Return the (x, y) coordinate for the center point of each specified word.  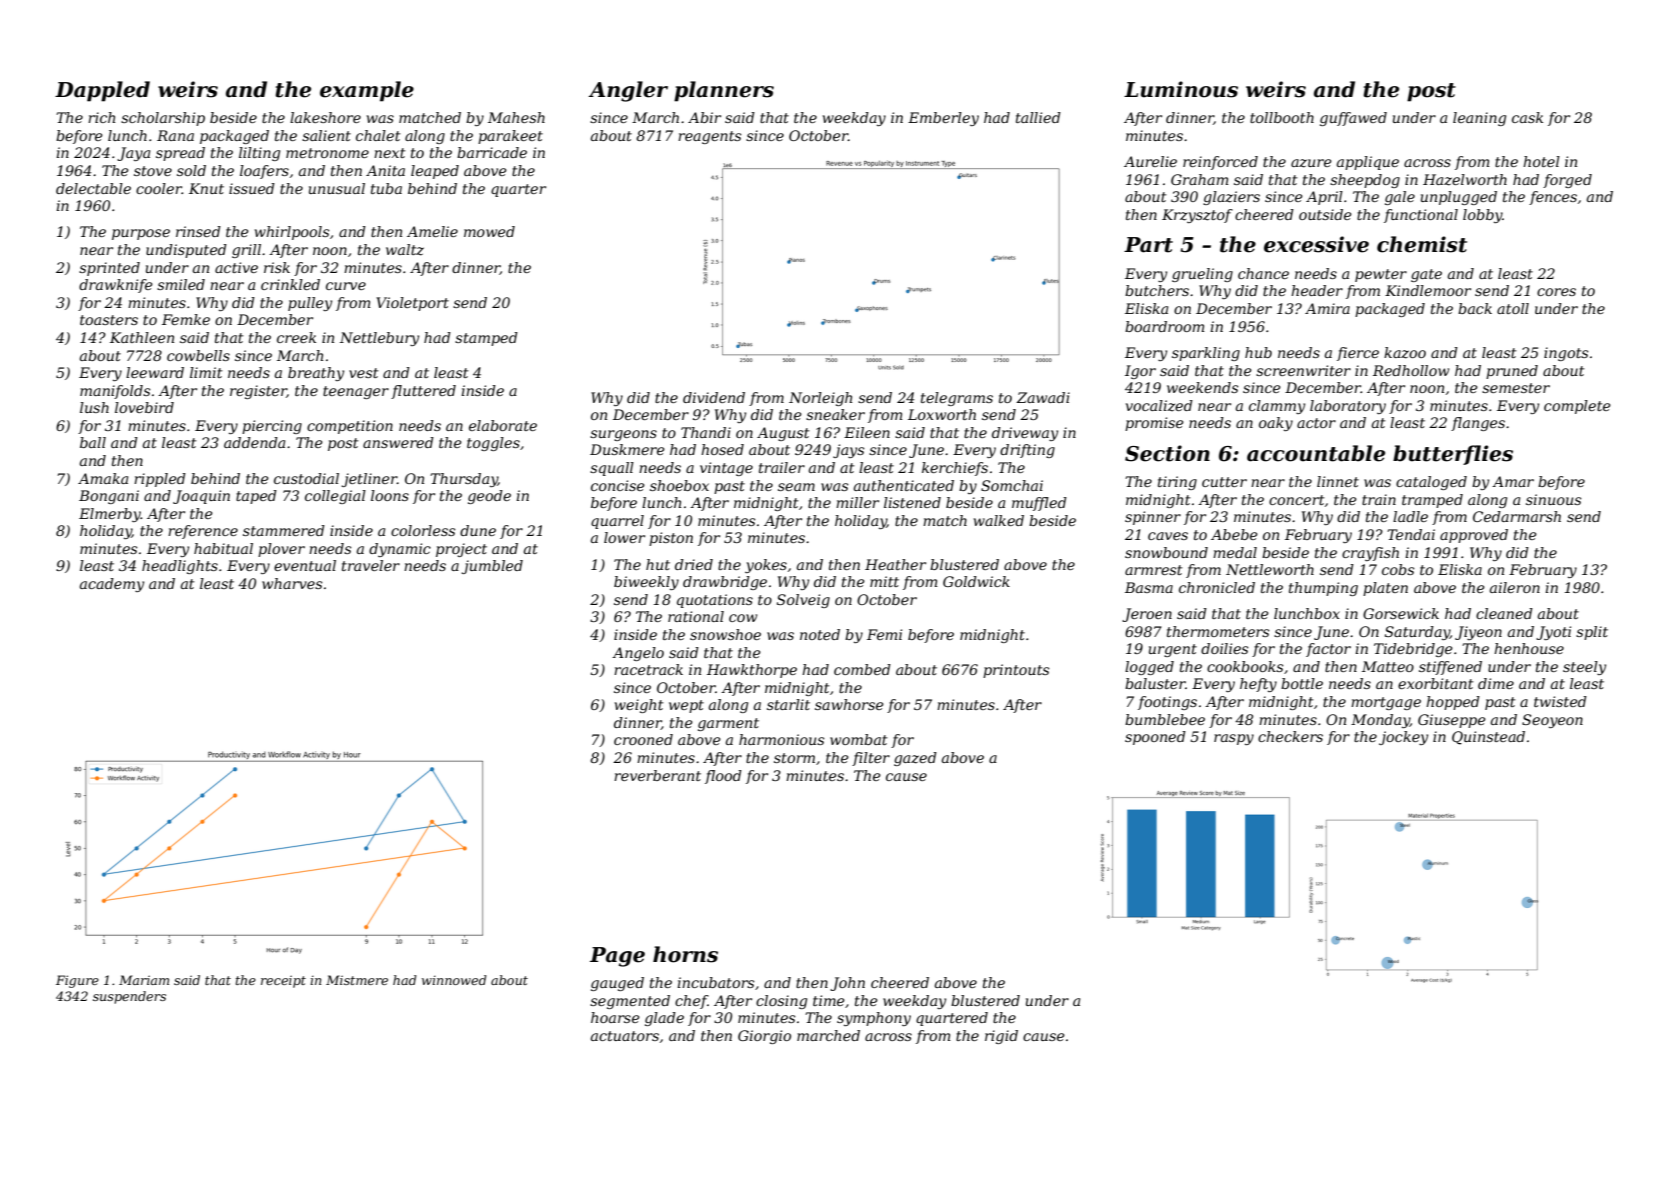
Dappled (102, 91)
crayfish (1370, 554)
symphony (874, 1019)
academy (112, 585)
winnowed (454, 980)
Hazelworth (1465, 180)
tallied (1038, 117)
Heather (895, 564)
